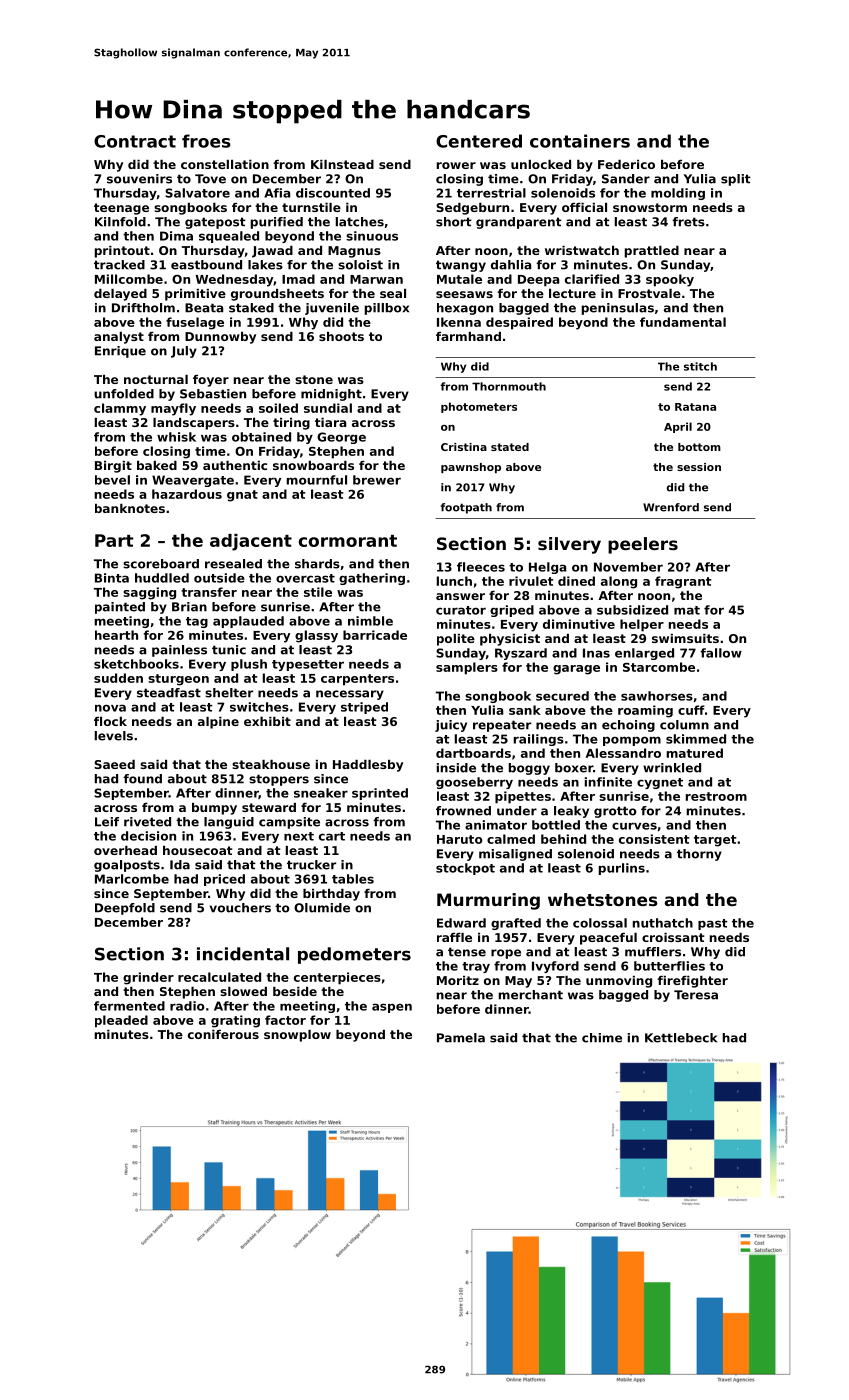 Image resolution: width=849 pixels, height=1400 pixels. Describe the element at coordinates (580, 141) in the screenshot. I see `containers` at that location.
